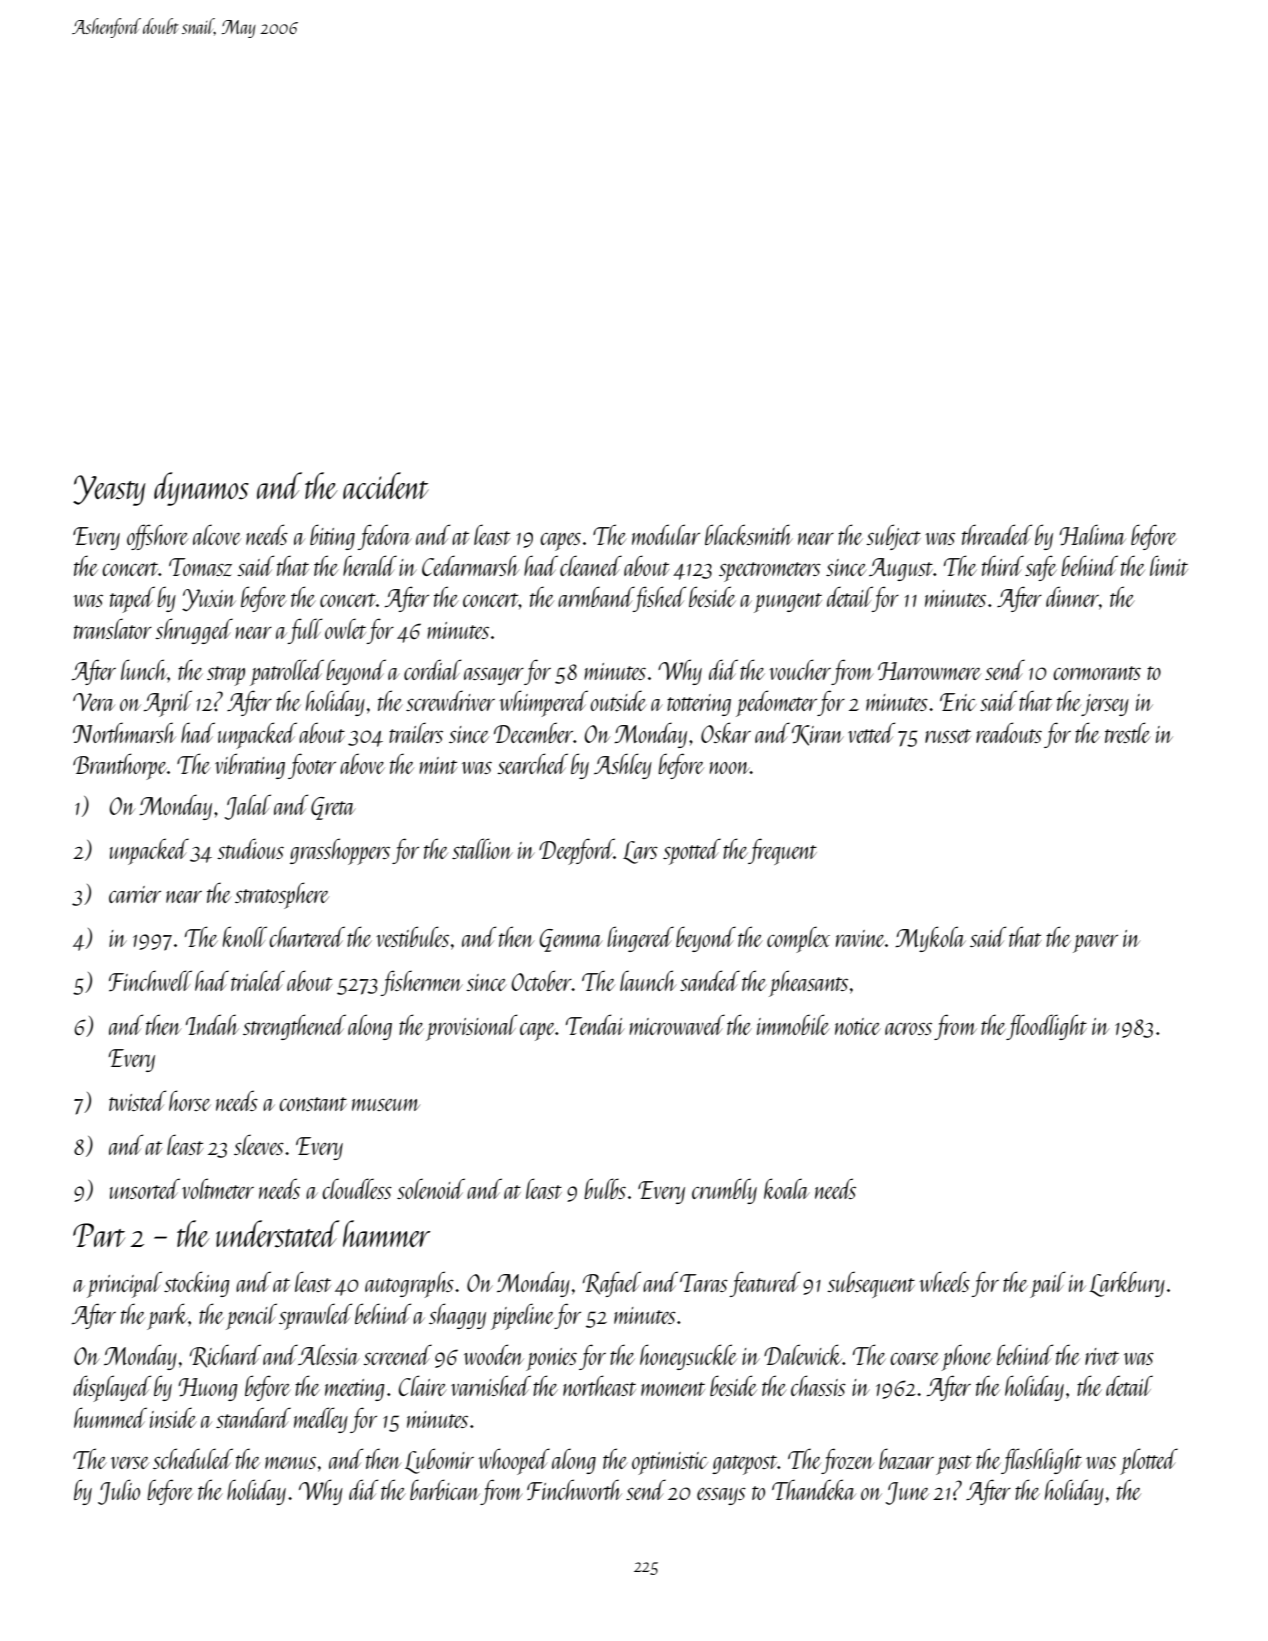 This page has width=1268, height=1641. Describe the element at coordinates (786, 1188) in the page. I see `koala` at that location.
